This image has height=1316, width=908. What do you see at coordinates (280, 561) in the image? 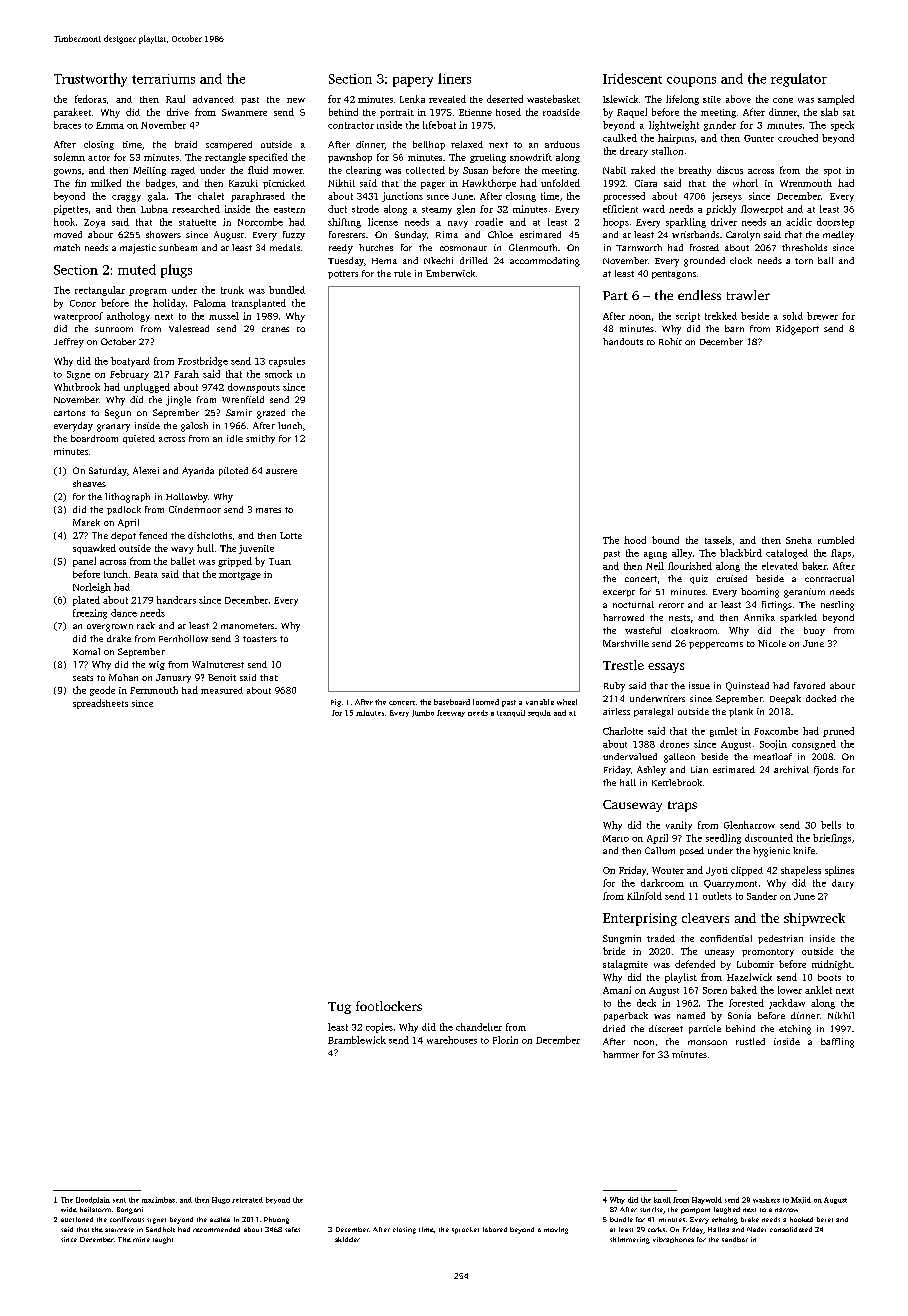
I see `Tuan` at bounding box center [280, 561].
